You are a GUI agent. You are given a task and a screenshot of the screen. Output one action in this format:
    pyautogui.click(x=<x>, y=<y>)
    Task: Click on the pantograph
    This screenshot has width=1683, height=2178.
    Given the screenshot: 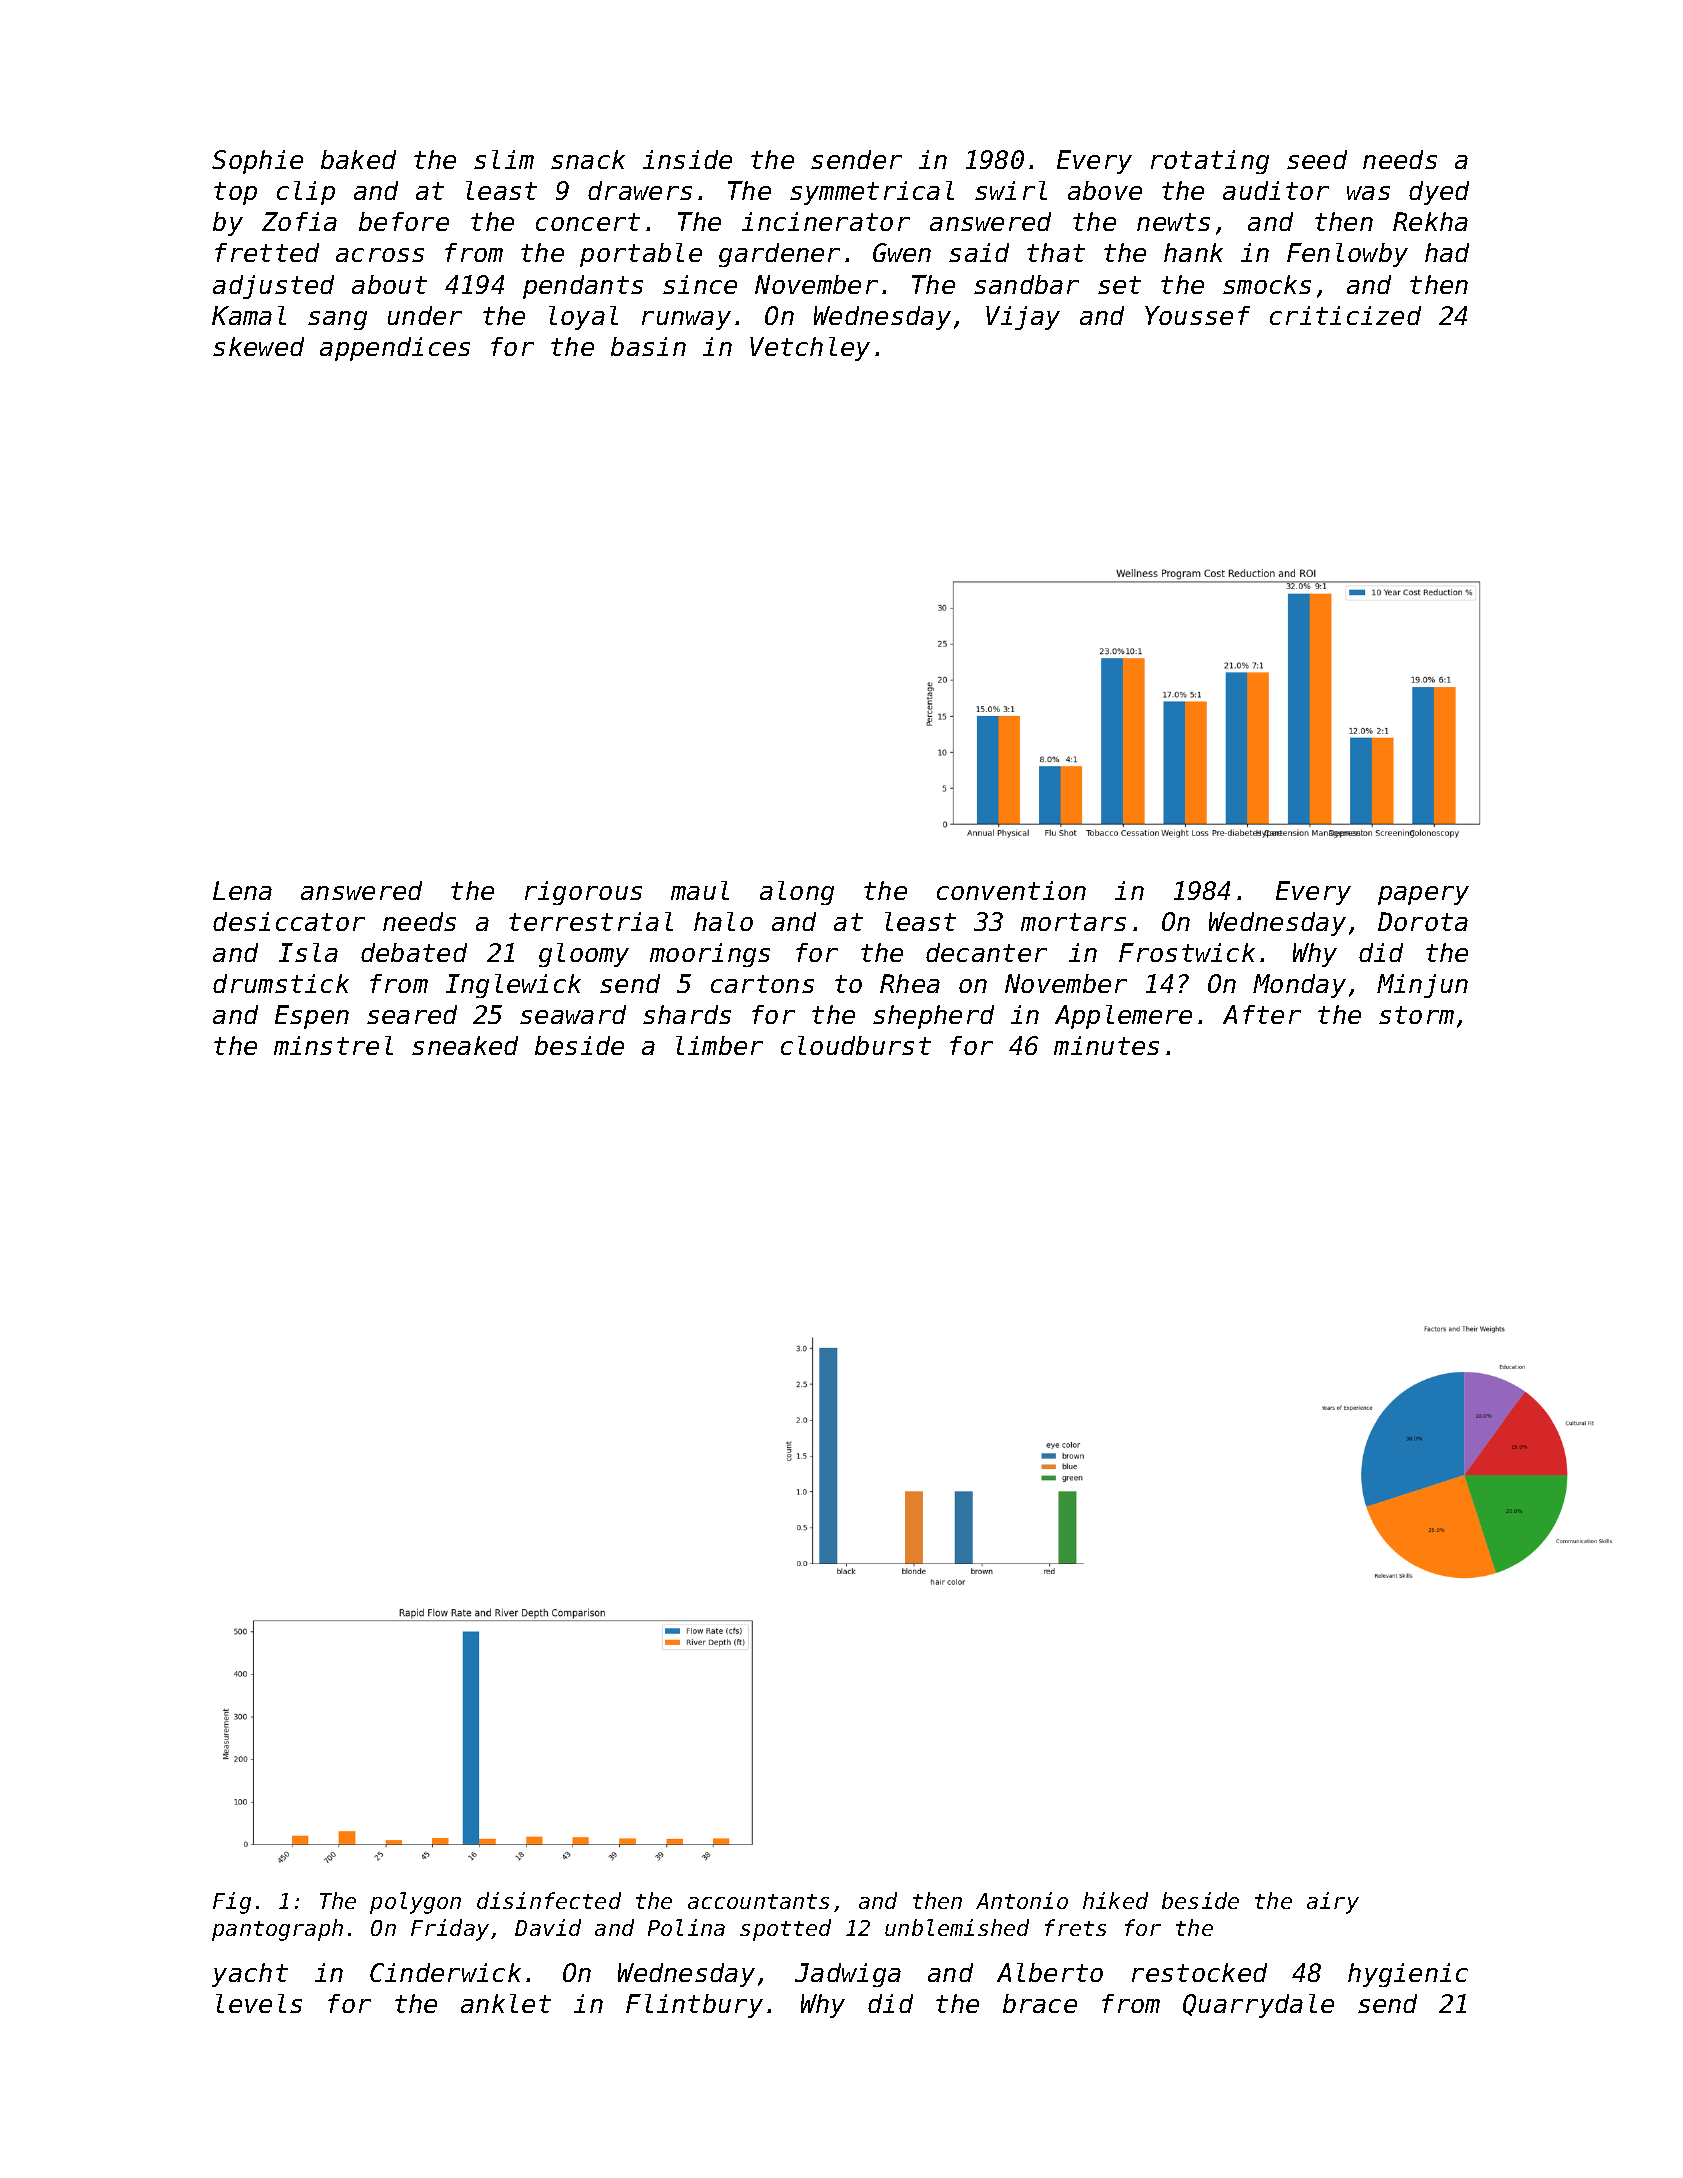 What is the action you would take?
    pyautogui.click(x=277, y=1930)
